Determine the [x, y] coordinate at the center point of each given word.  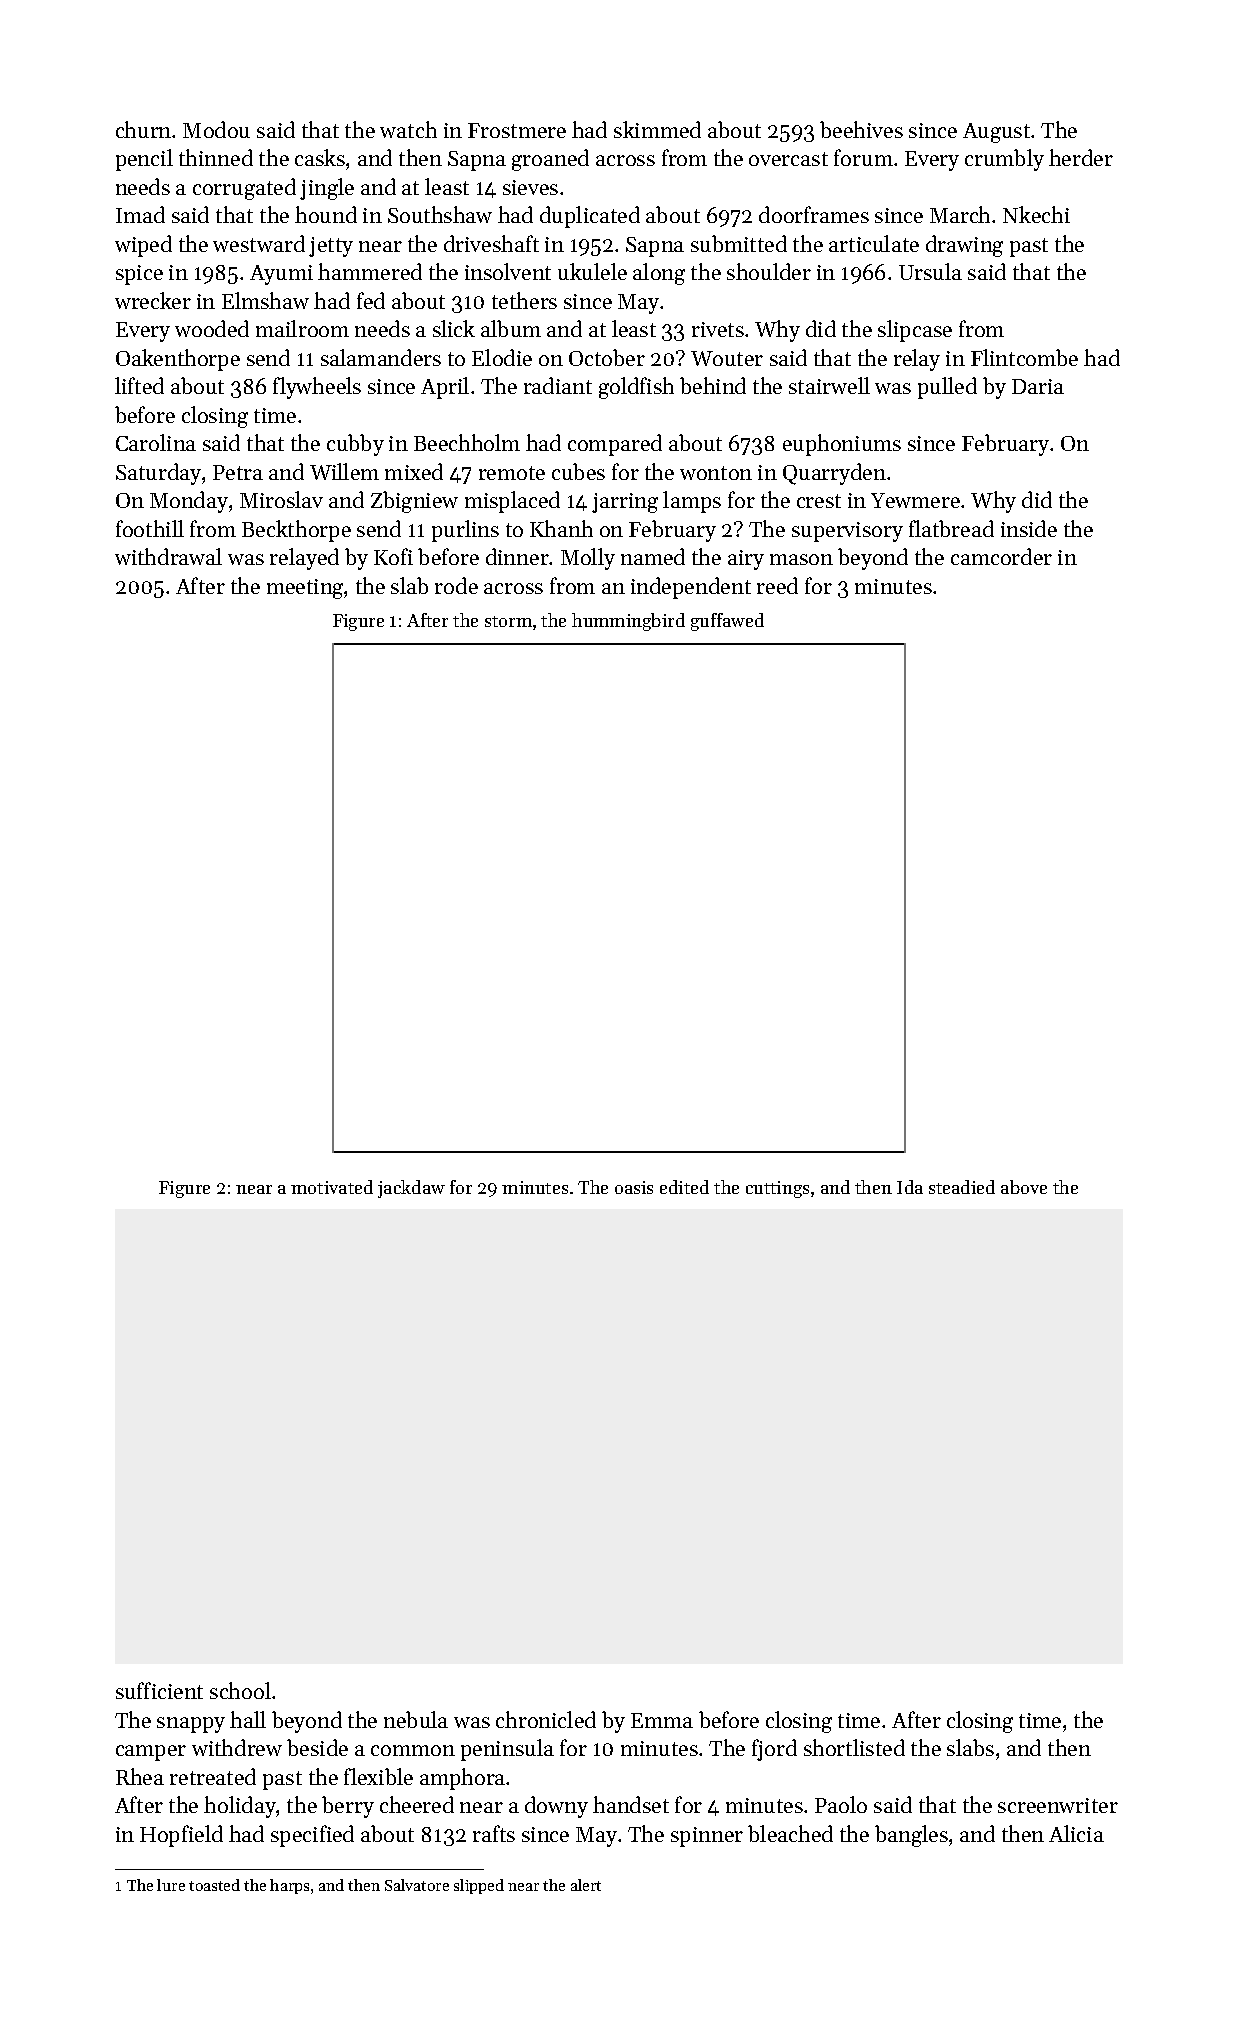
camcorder [1001, 556]
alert [586, 1885]
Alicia [1076, 1833]
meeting [306, 589]
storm [508, 621]
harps [289, 1886]
